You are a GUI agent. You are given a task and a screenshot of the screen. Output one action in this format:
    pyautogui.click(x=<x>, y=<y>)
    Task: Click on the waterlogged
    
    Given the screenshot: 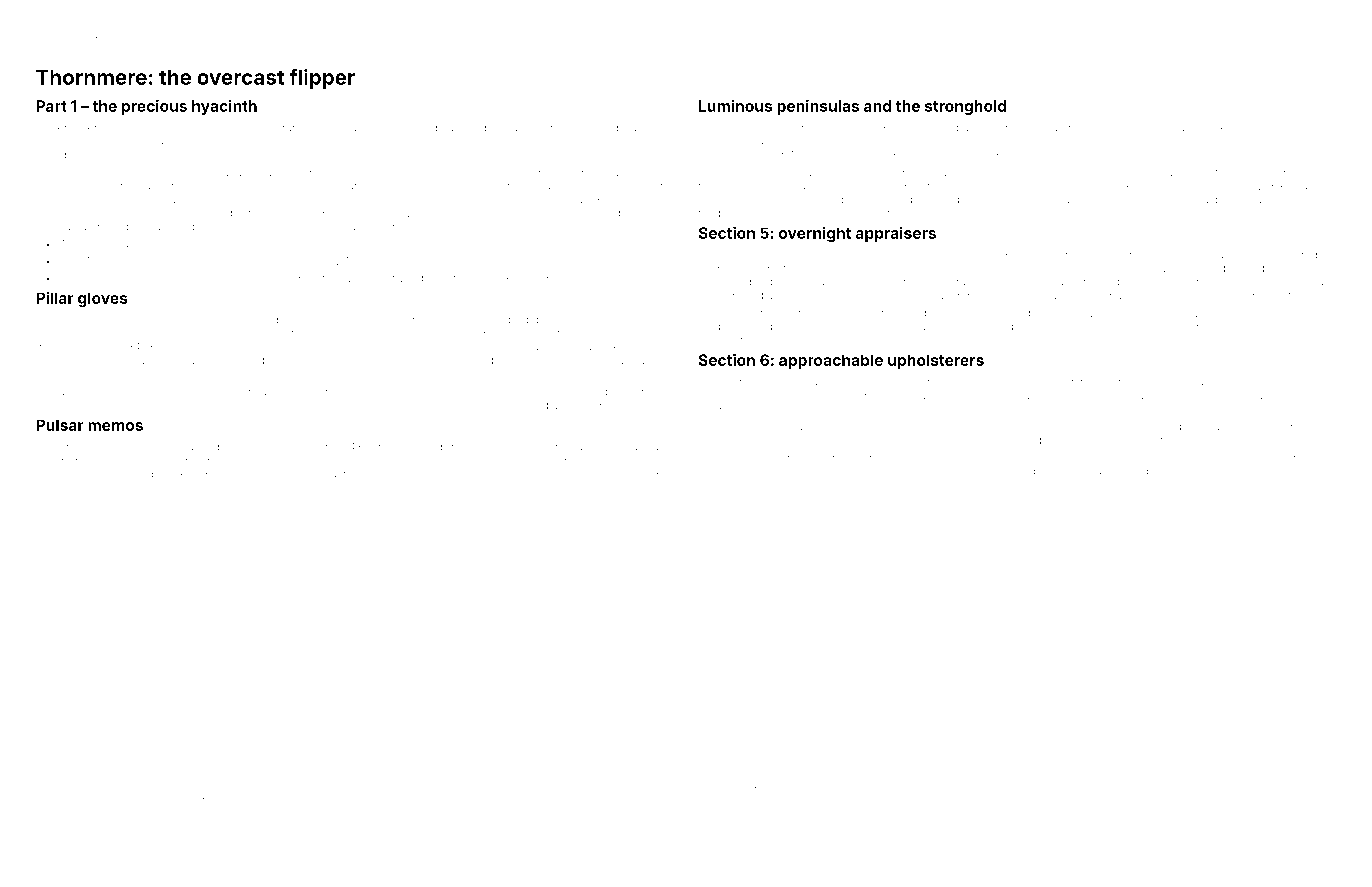 What is the action you would take?
    pyautogui.click(x=760, y=789)
